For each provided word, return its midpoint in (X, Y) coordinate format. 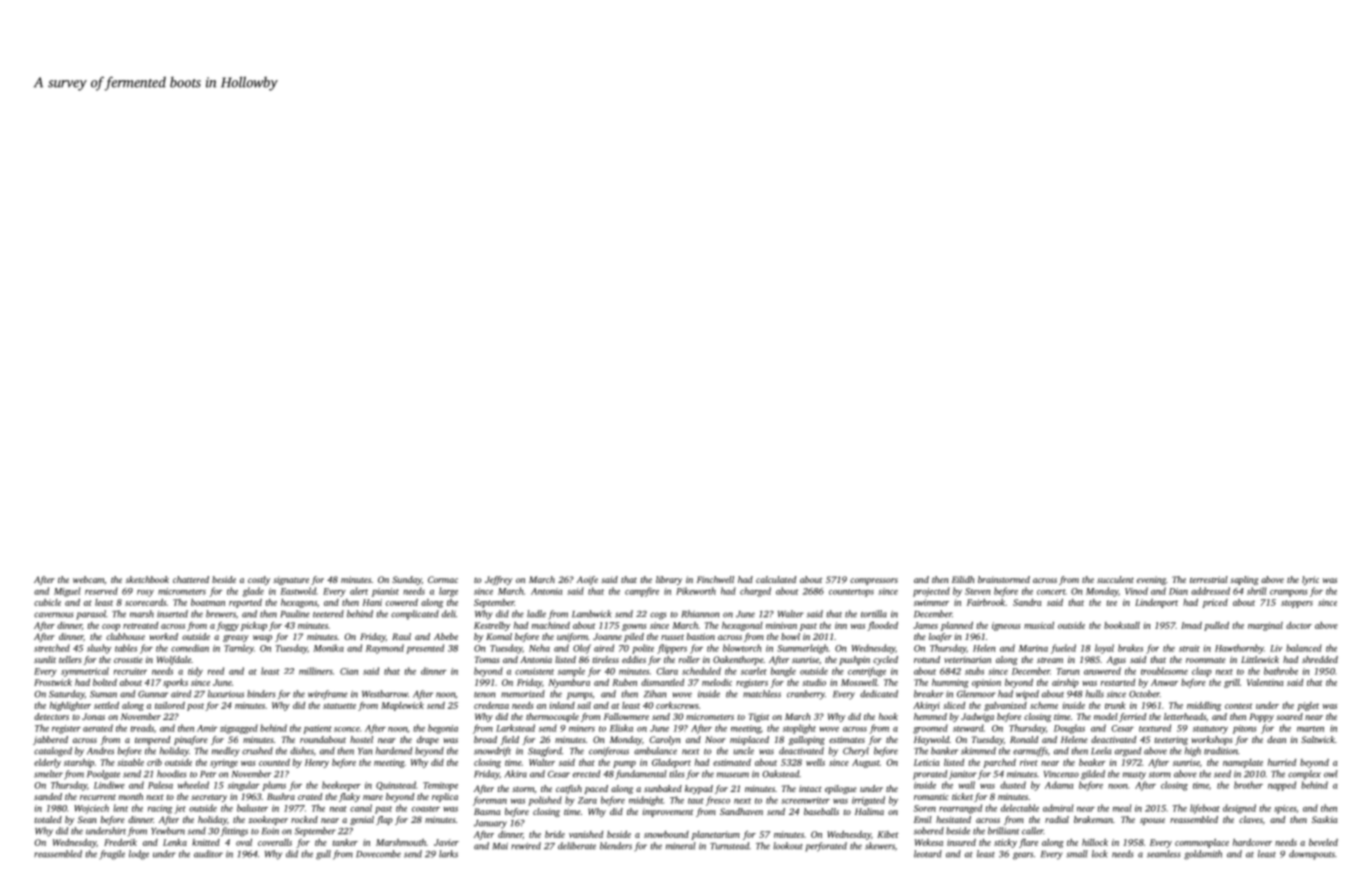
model (1106, 716)
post (195, 707)
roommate (1206, 660)
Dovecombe (378, 854)
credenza (491, 705)
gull (323, 855)
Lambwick (592, 614)
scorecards (145, 602)
